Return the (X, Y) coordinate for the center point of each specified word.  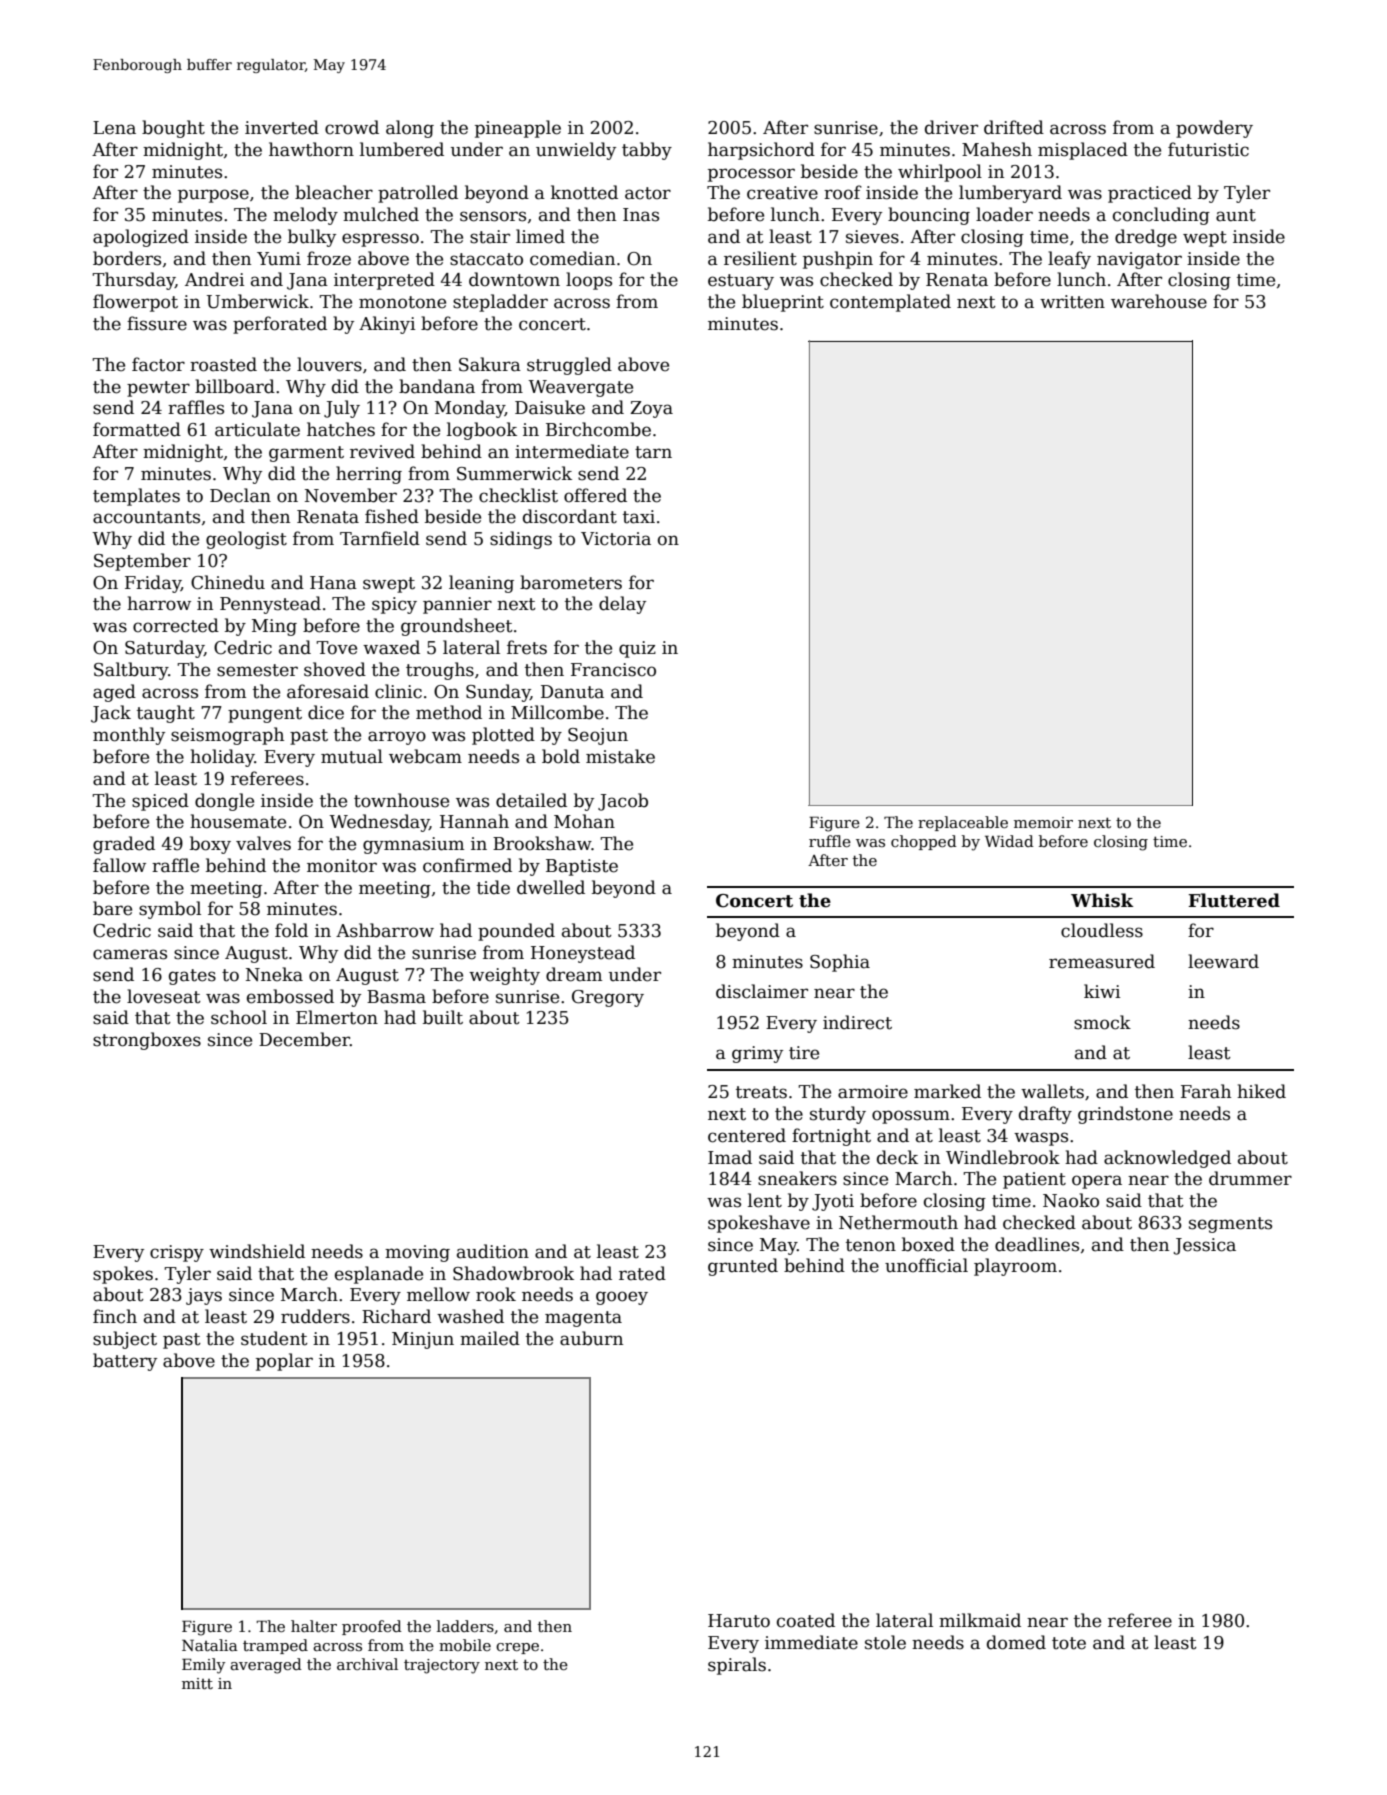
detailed (531, 800)
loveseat (164, 996)
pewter (158, 389)
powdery (1214, 129)
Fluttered (1234, 900)
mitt (197, 1683)
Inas (641, 215)
